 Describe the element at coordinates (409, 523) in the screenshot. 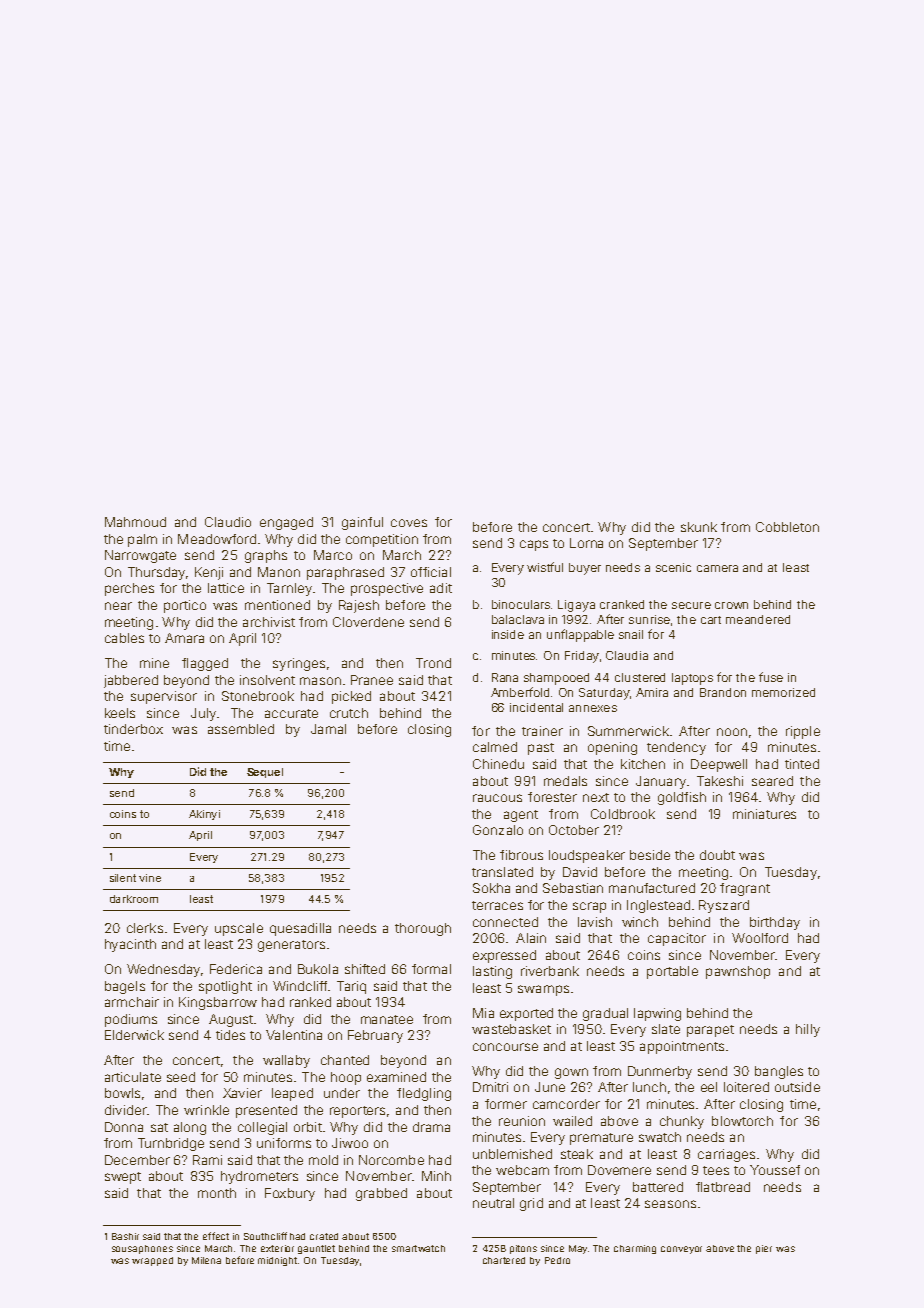

I see `coves` at that location.
